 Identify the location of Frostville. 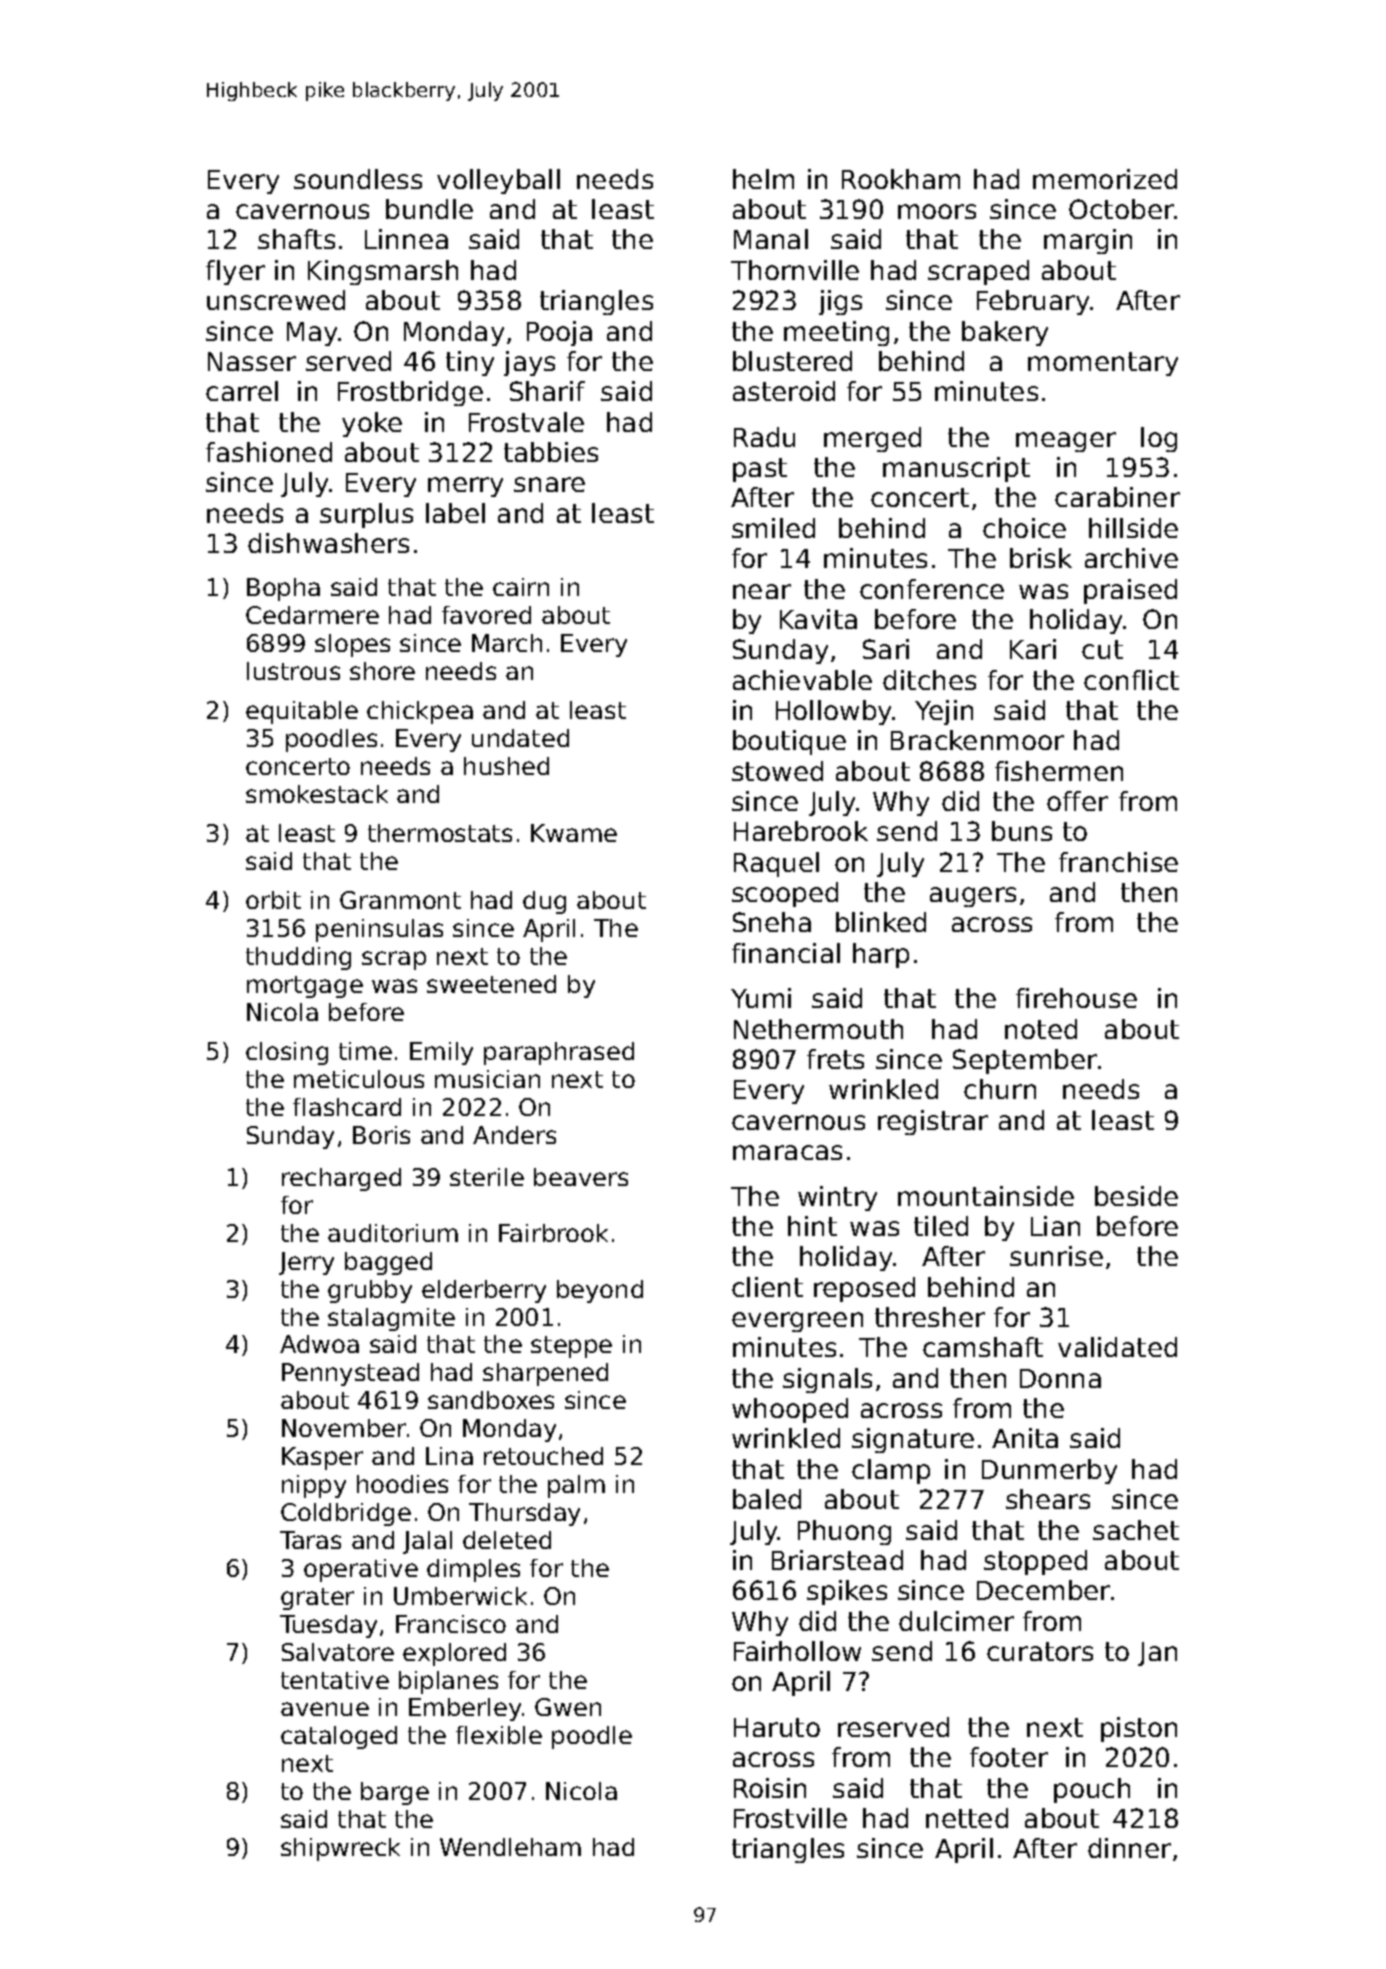
(790, 1818).
